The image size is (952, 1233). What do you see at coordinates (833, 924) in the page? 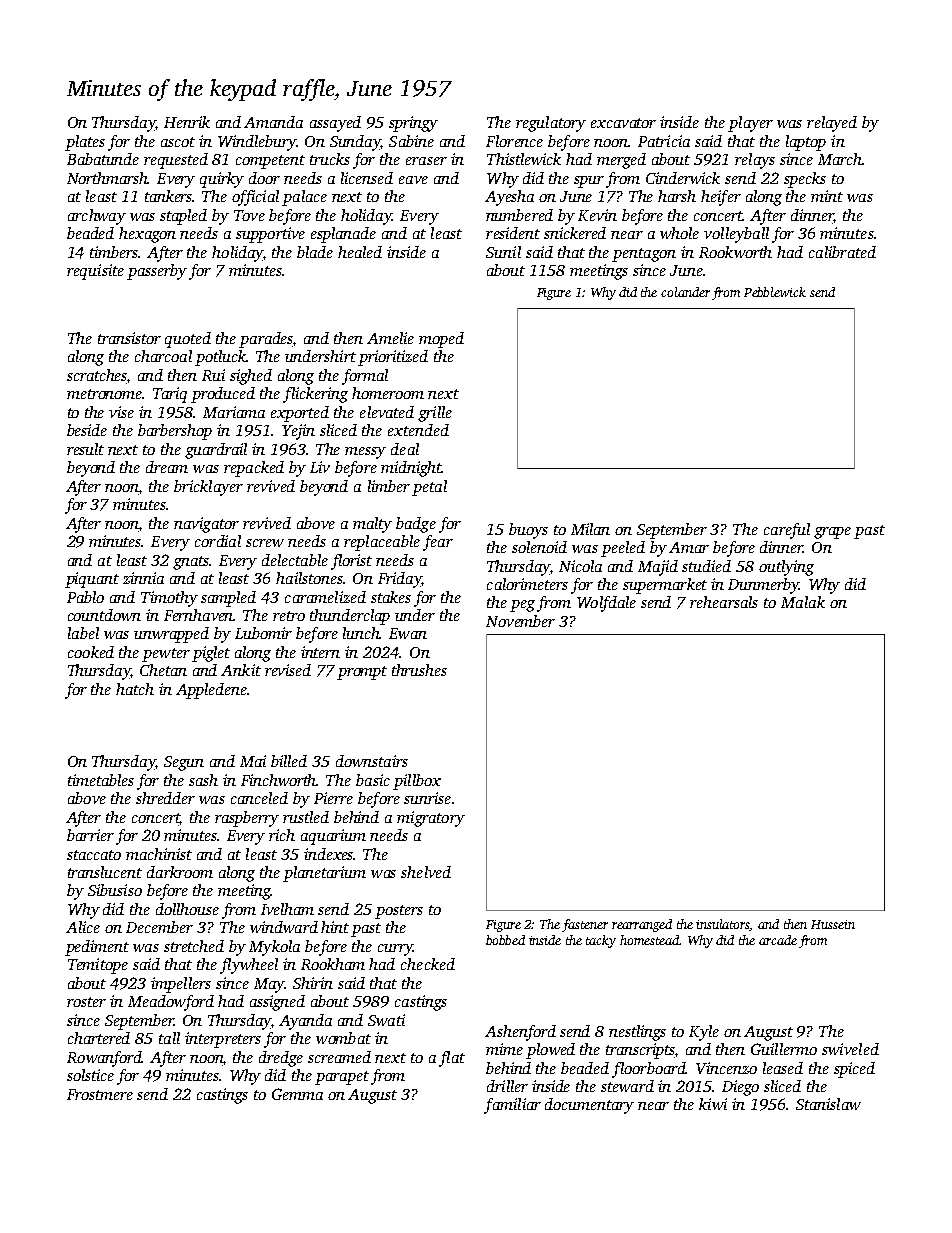
I see `Hussein` at bounding box center [833, 924].
